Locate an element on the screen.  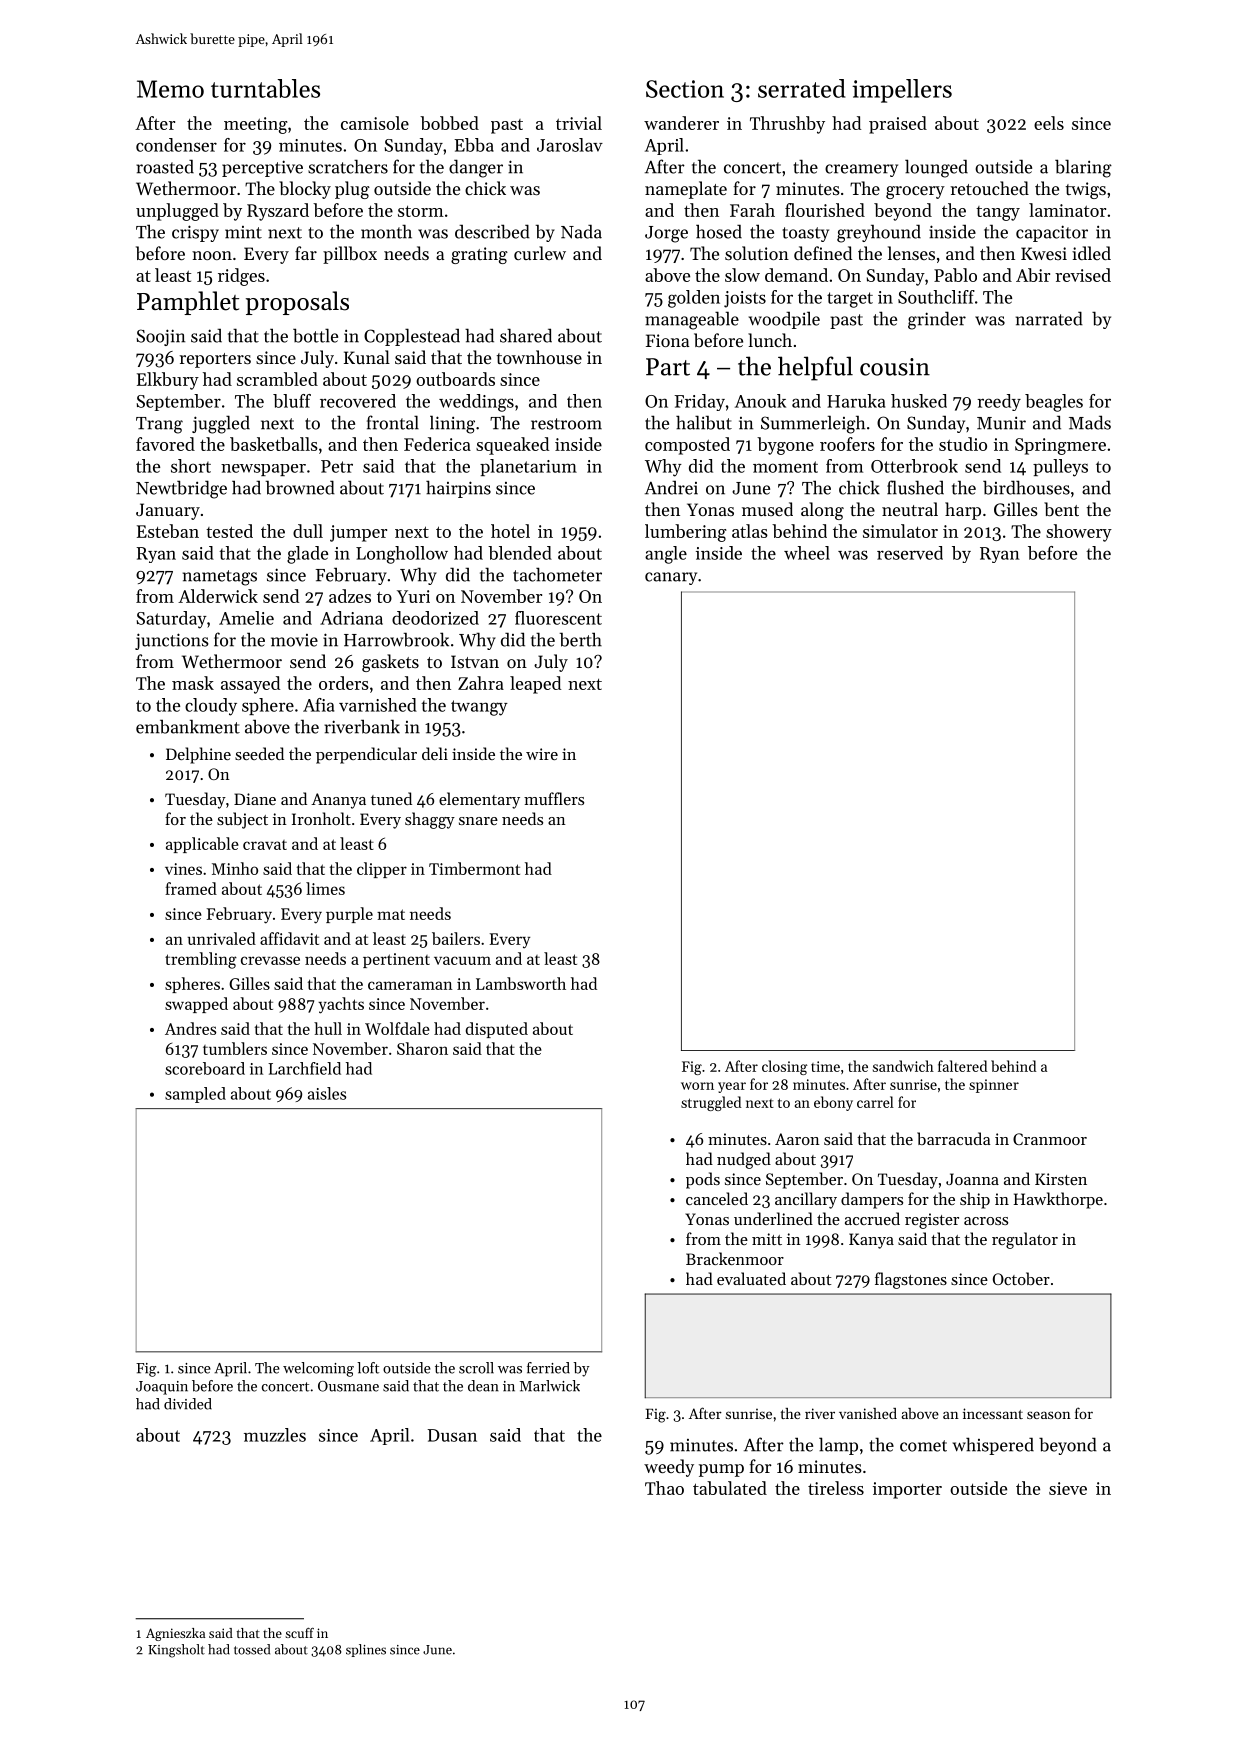
sieve is located at coordinates (1068, 1488).
